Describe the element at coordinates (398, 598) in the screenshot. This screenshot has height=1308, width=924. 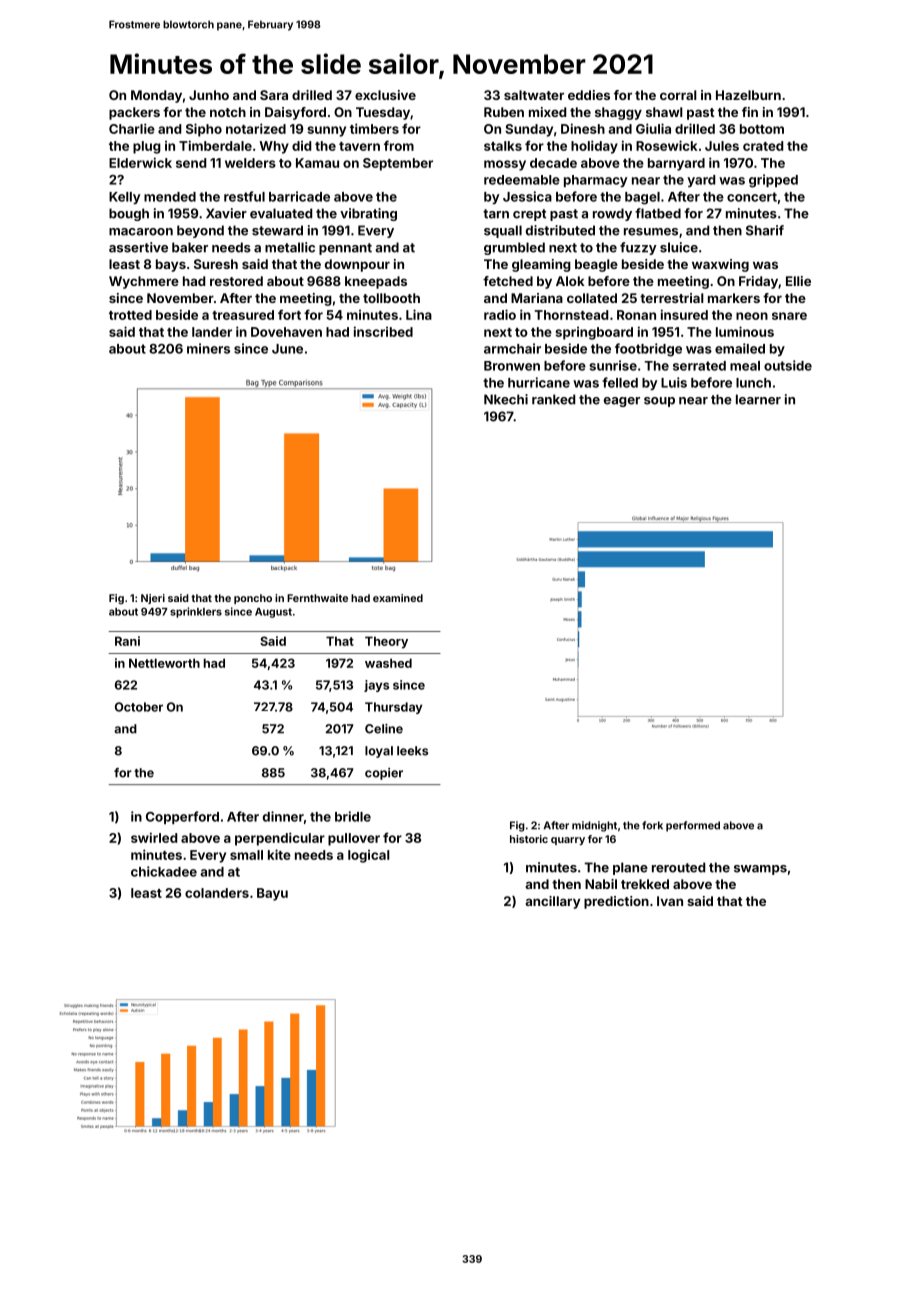
I see `examined` at that location.
